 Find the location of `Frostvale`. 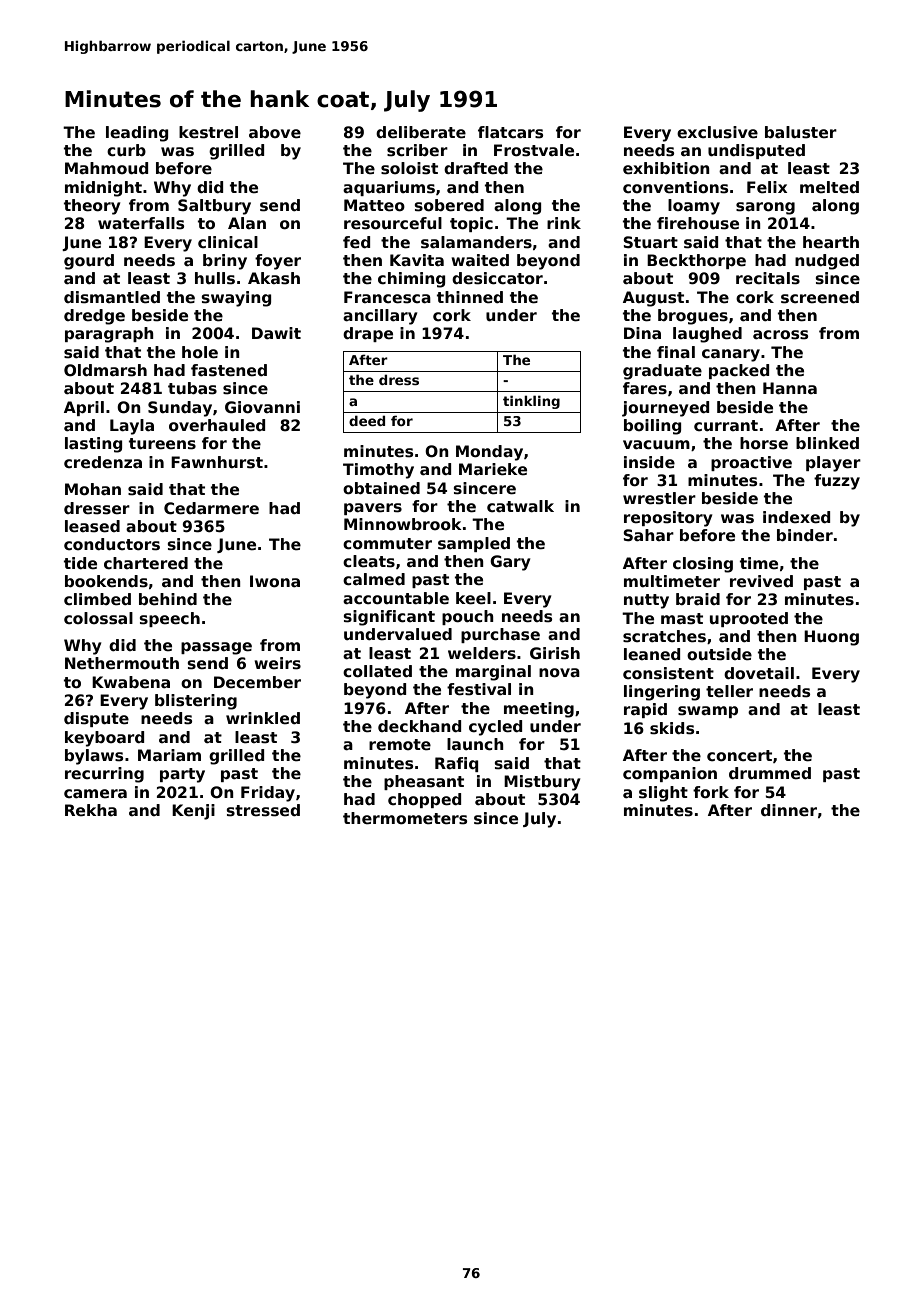

Frostvale is located at coordinates (534, 150).
